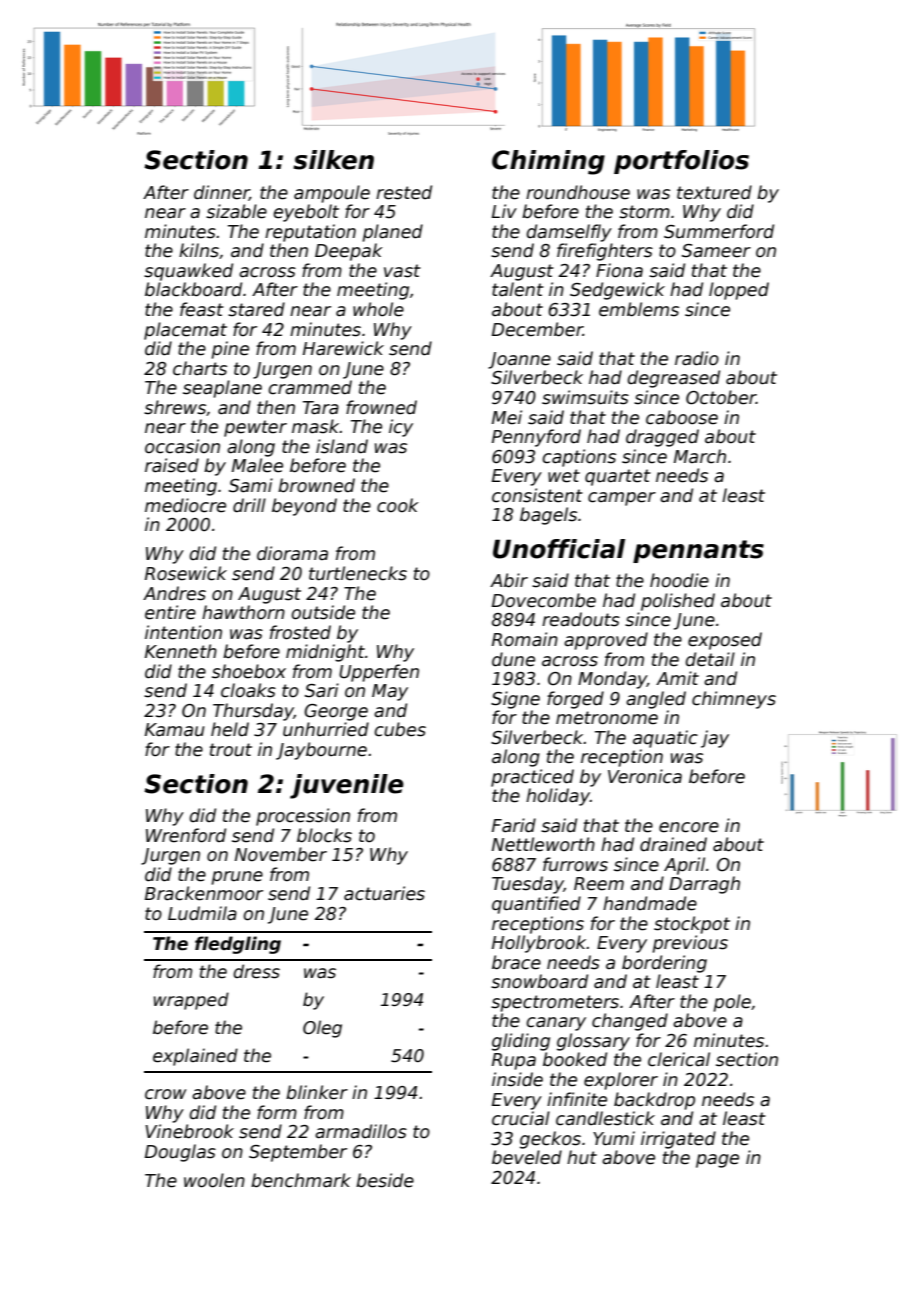 The width and height of the document is (924, 1311). What do you see at coordinates (739, 291) in the document?
I see `lopped` at bounding box center [739, 291].
